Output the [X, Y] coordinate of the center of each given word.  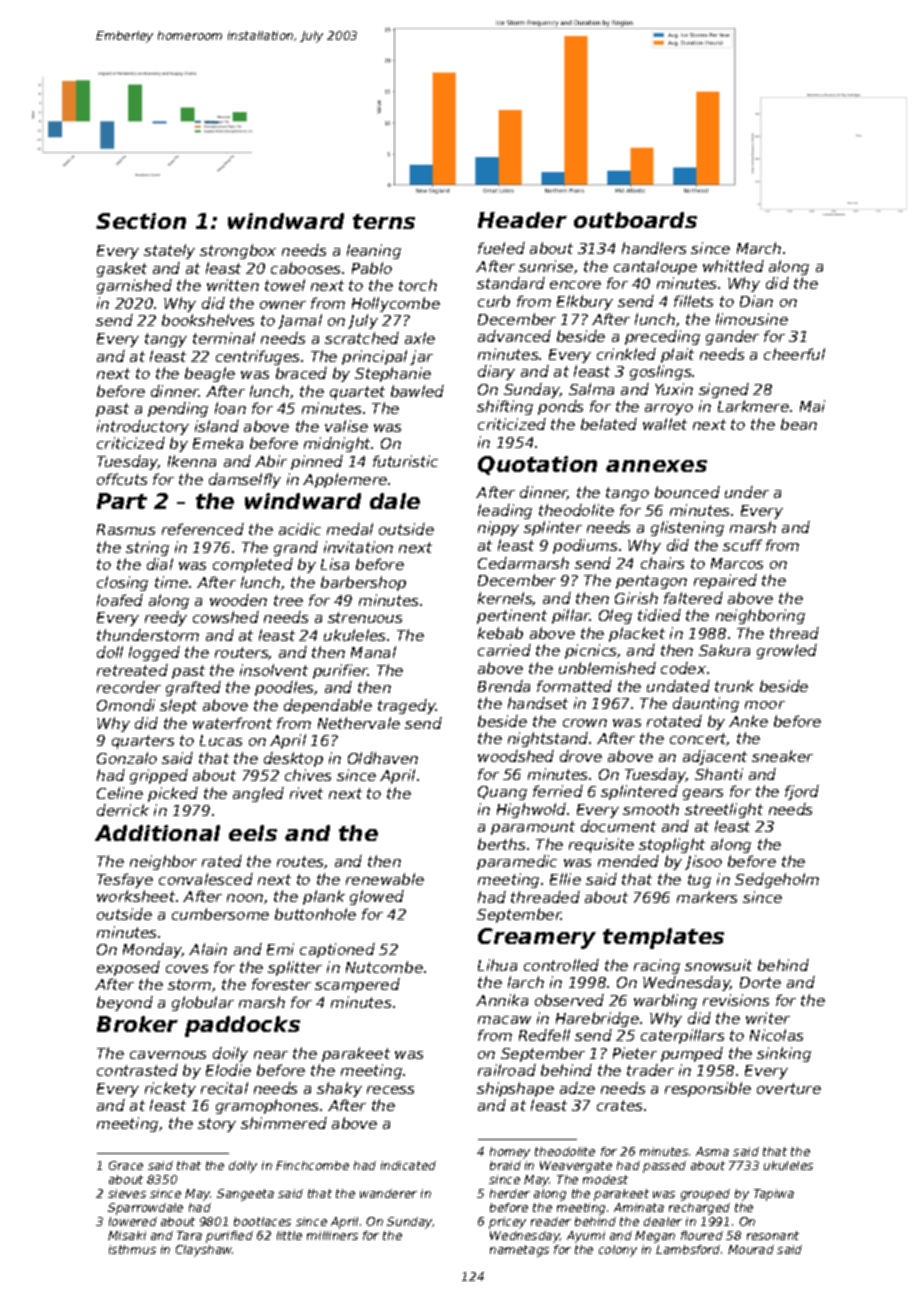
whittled [733, 266]
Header [522, 220]
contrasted [137, 1070]
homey [510, 1153]
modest [605, 1179]
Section [141, 221]
